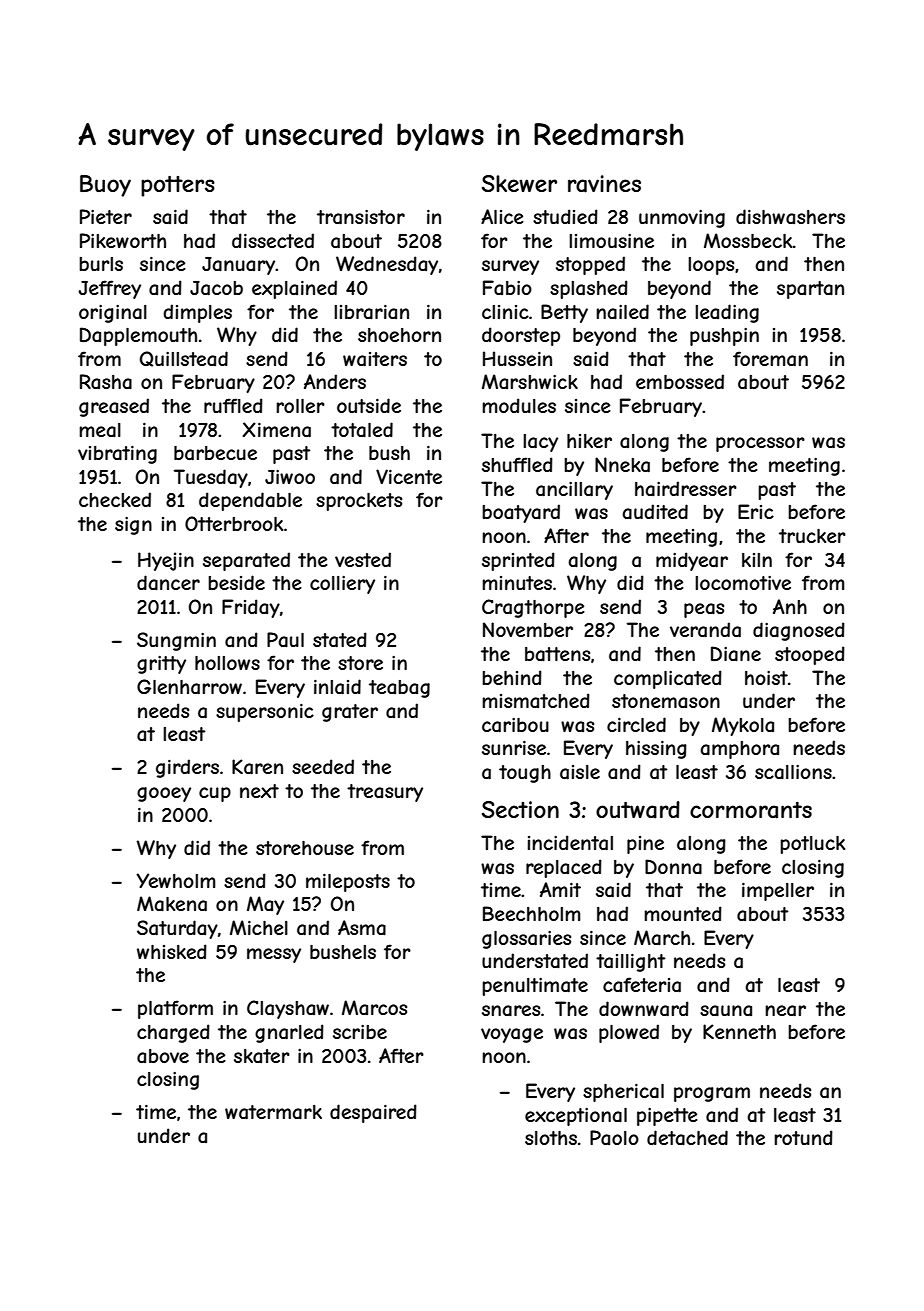  Describe the element at coordinates (574, 491) in the screenshot. I see `ancillary` at that location.
